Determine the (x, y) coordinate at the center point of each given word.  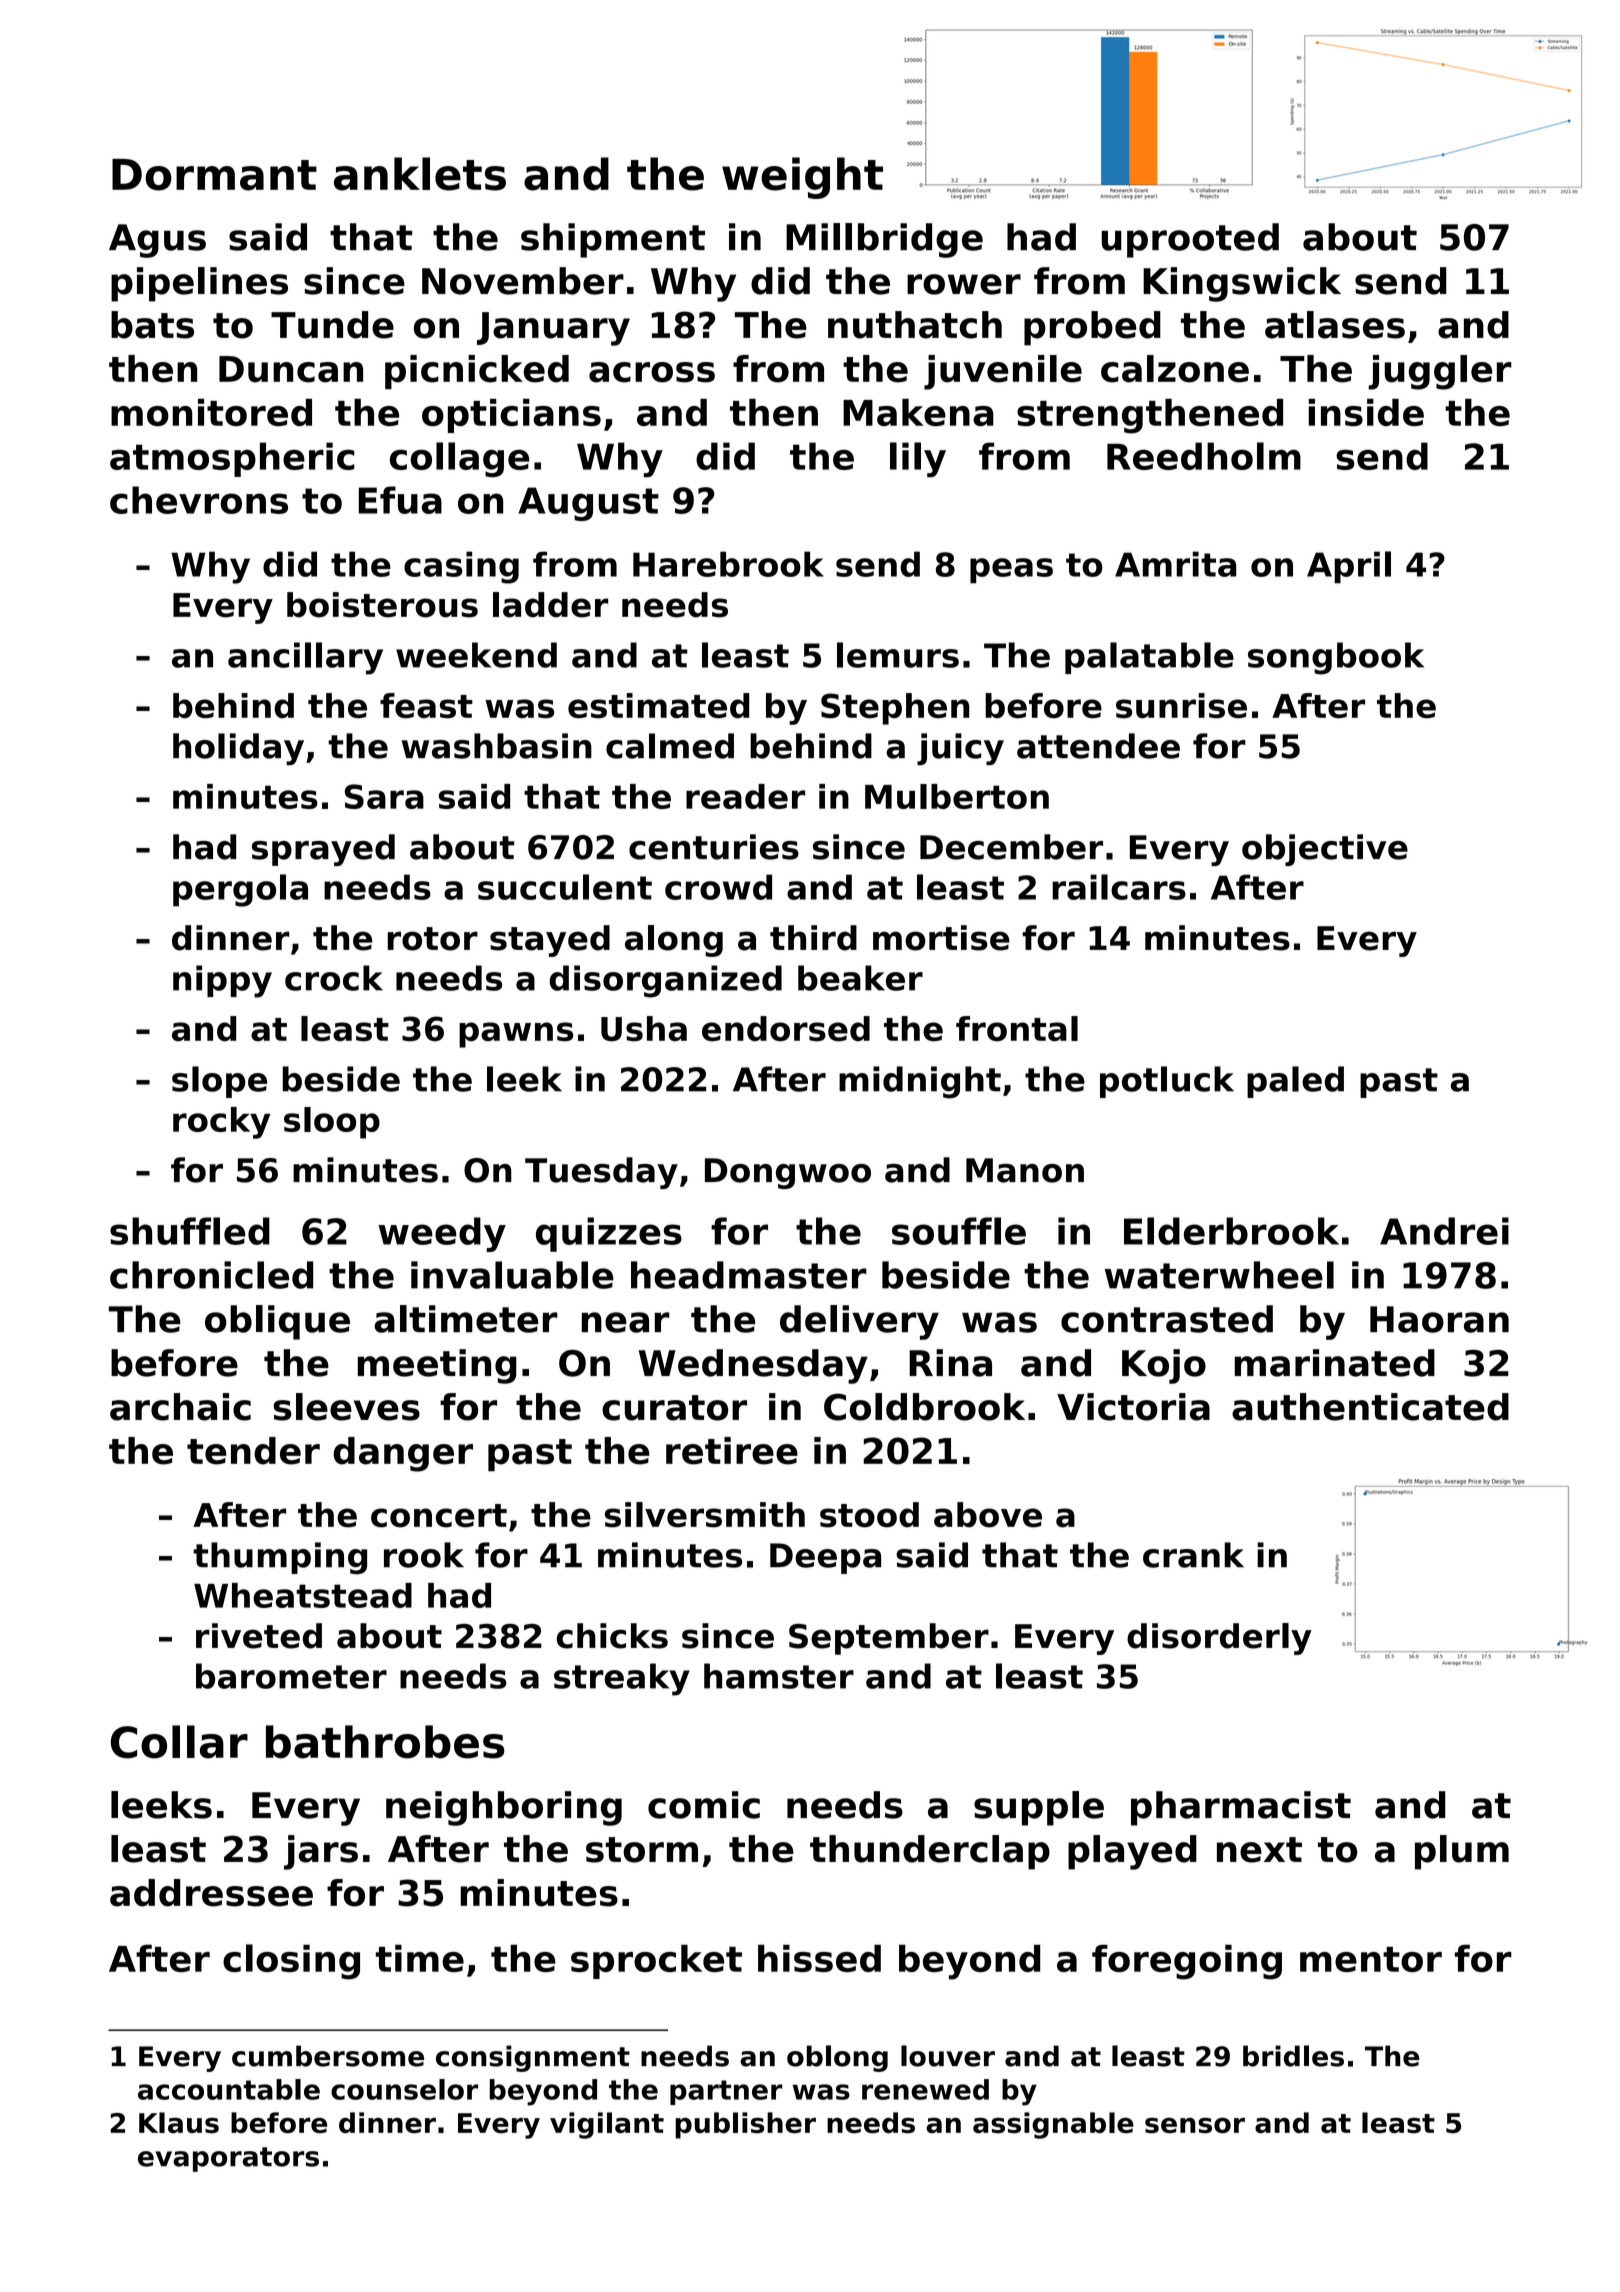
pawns (516, 1035)
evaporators (228, 2159)
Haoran (1439, 1319)
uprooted (1190, 240)
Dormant (214, 175)
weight (802, 178)
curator (674, 1408)
